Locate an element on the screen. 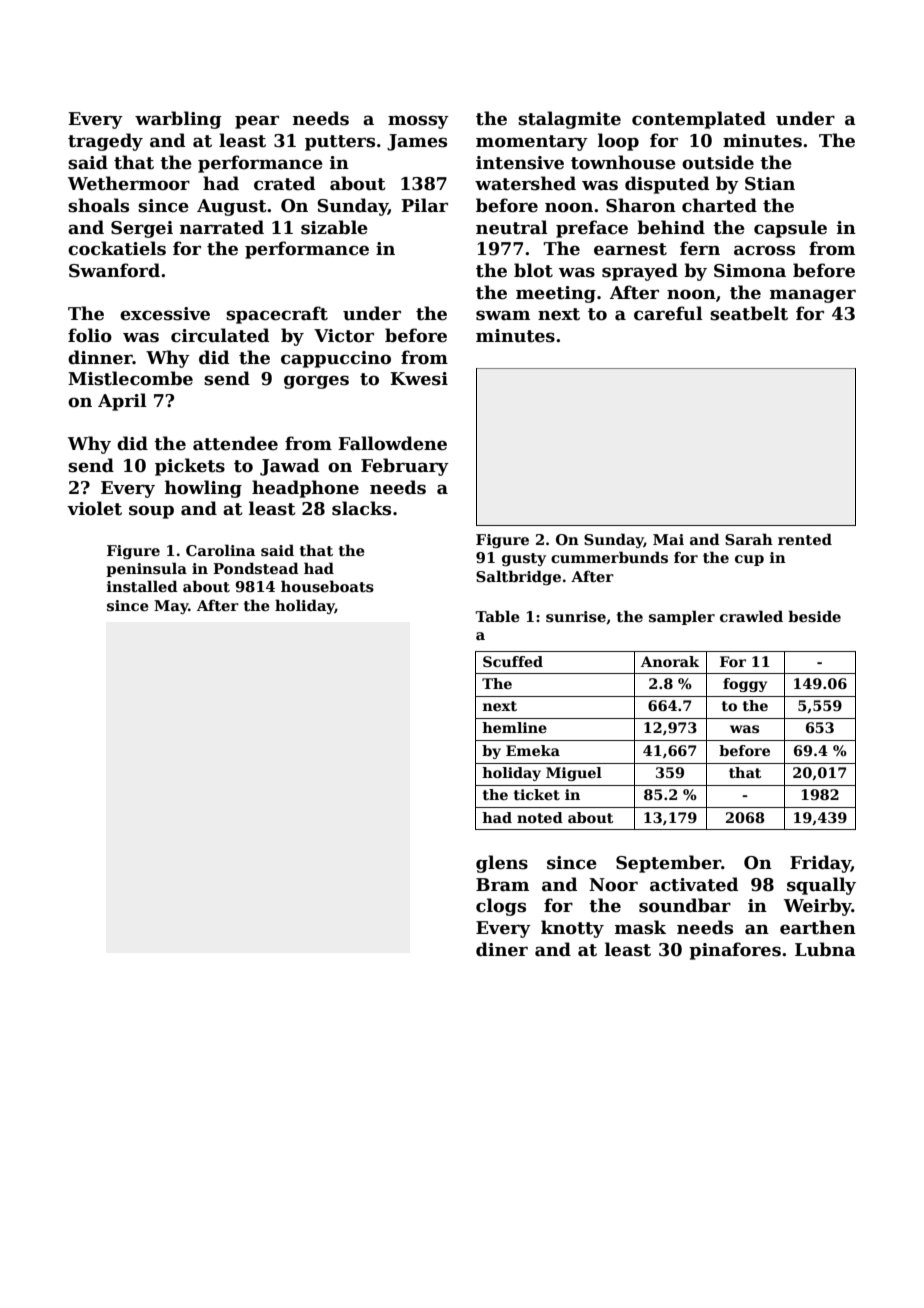  May is located at coordinates (171, 607).
